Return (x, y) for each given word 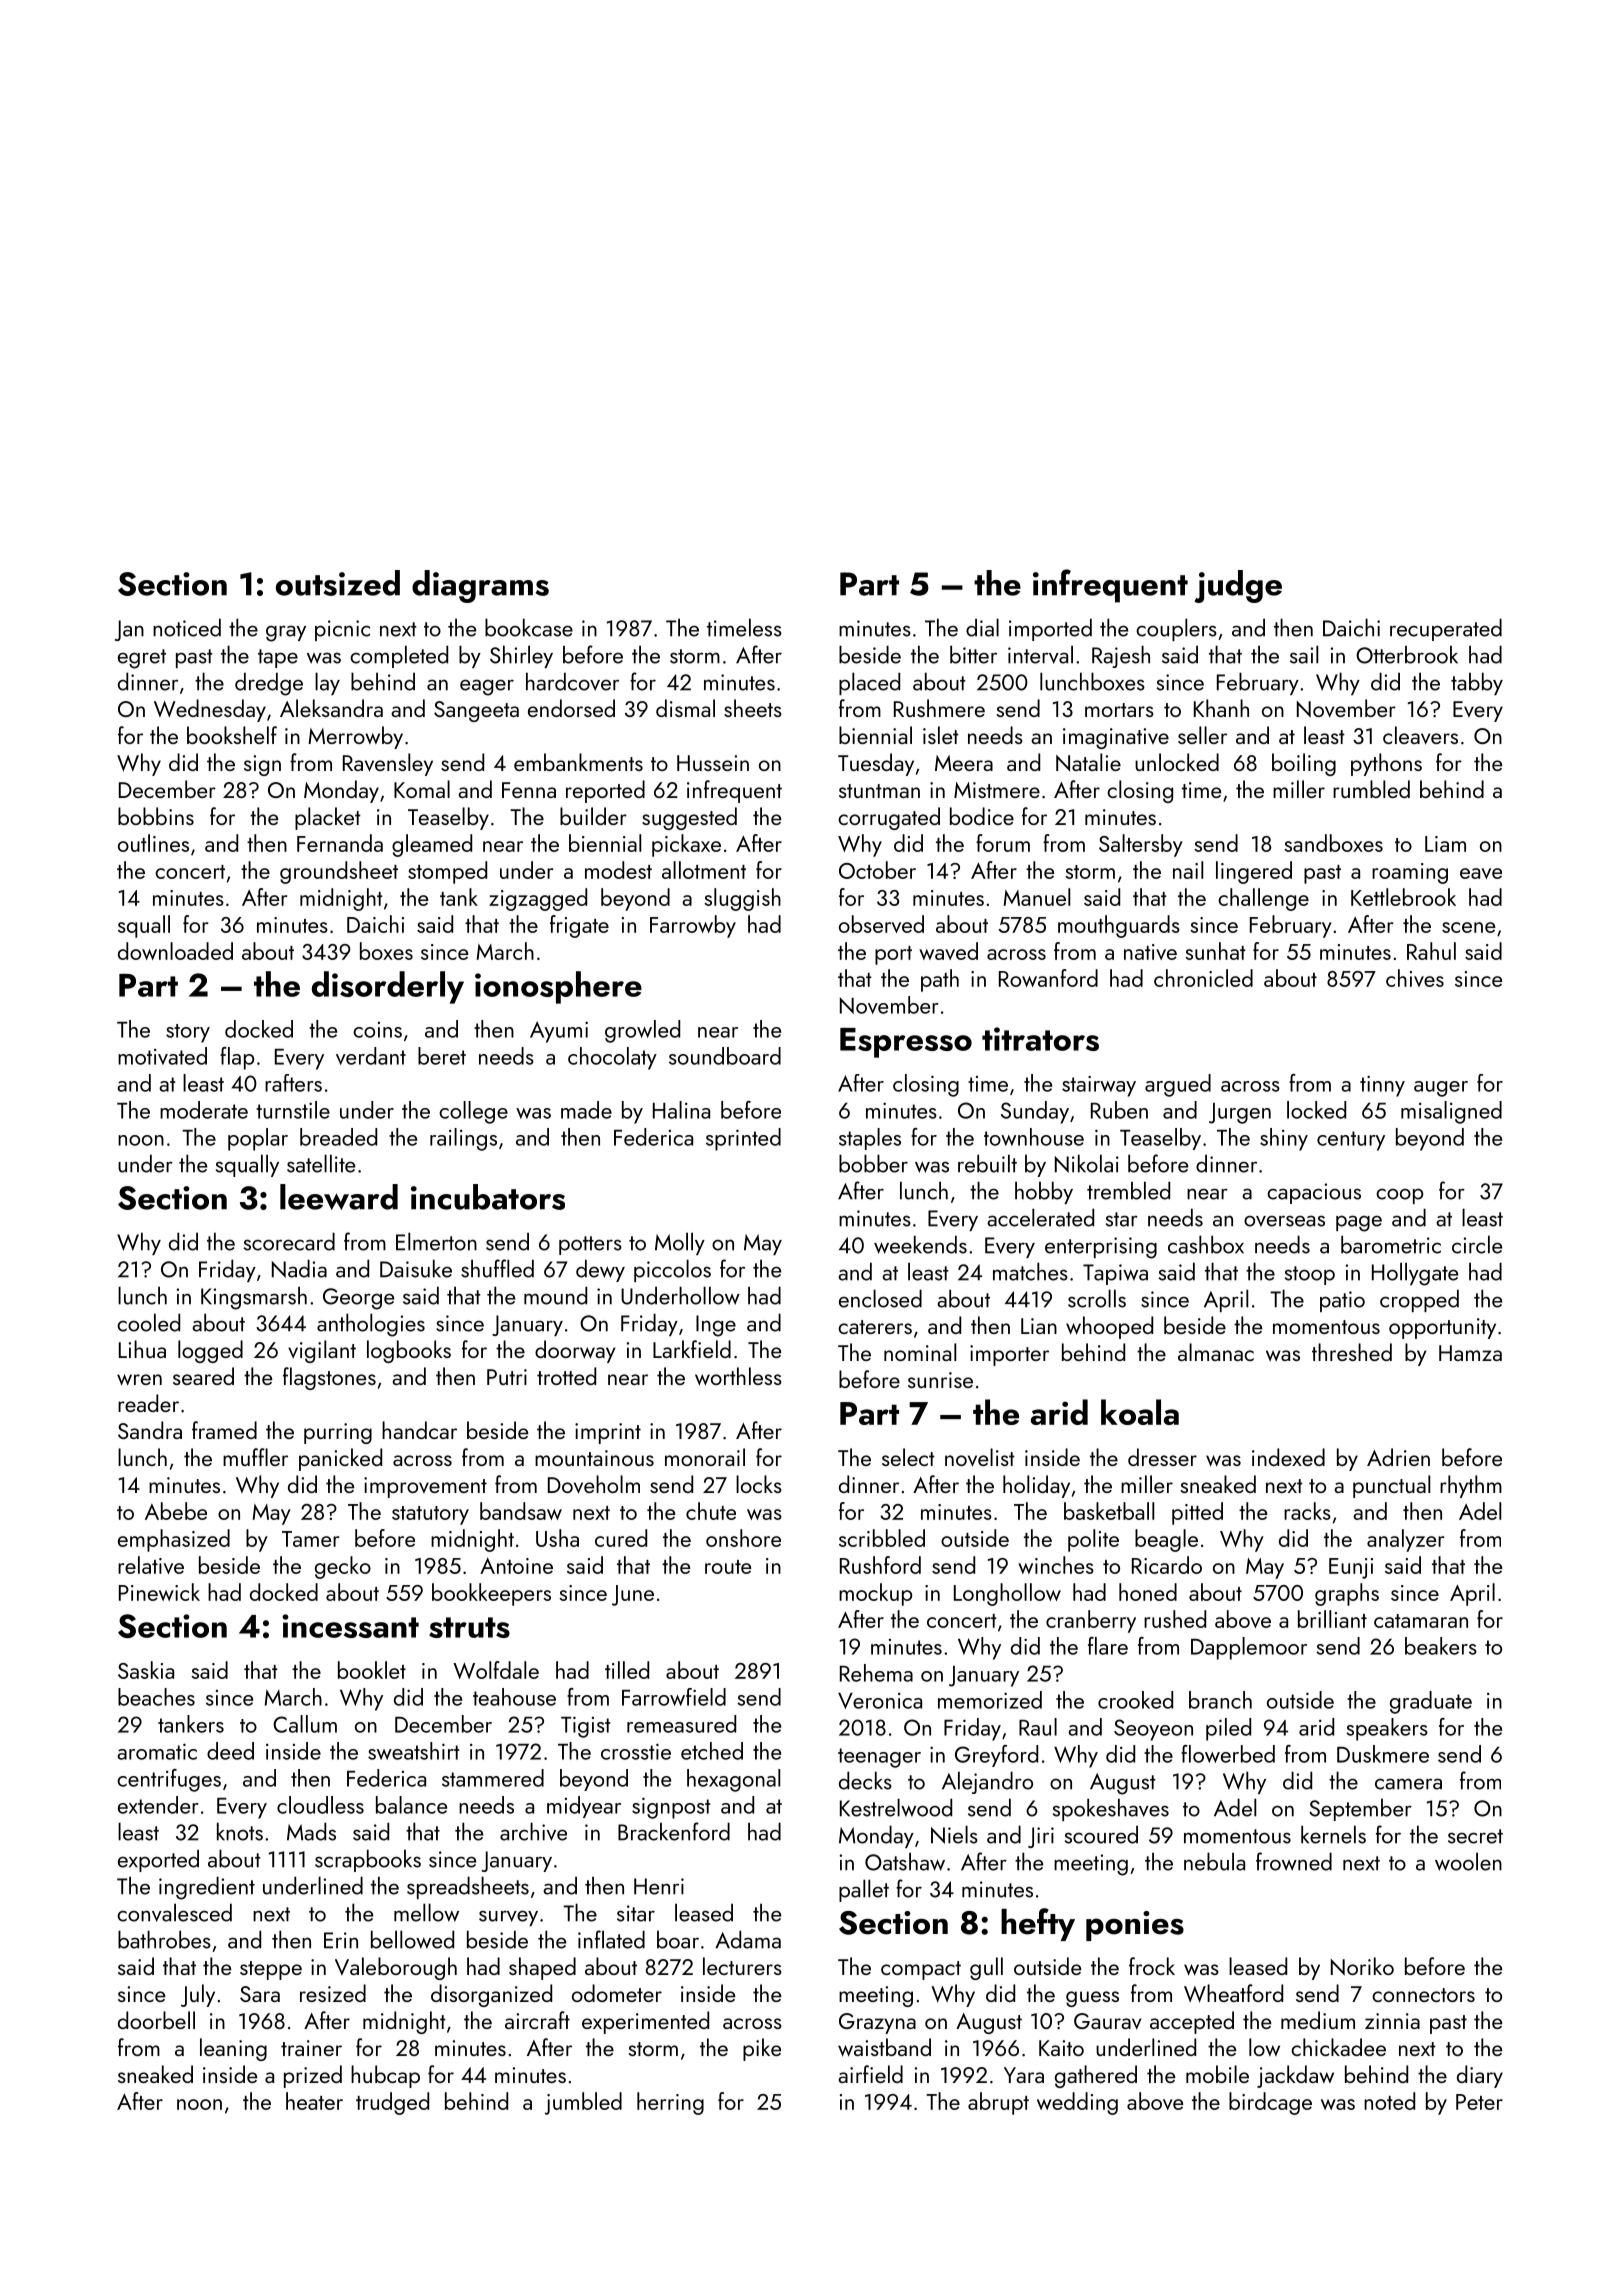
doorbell (156, 2020)
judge (1238, 586)
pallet (864, 1890)
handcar (419, 1430)
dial (982, 627)
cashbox (1206, 1244)
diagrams (480, 586)
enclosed (880, 1298)
